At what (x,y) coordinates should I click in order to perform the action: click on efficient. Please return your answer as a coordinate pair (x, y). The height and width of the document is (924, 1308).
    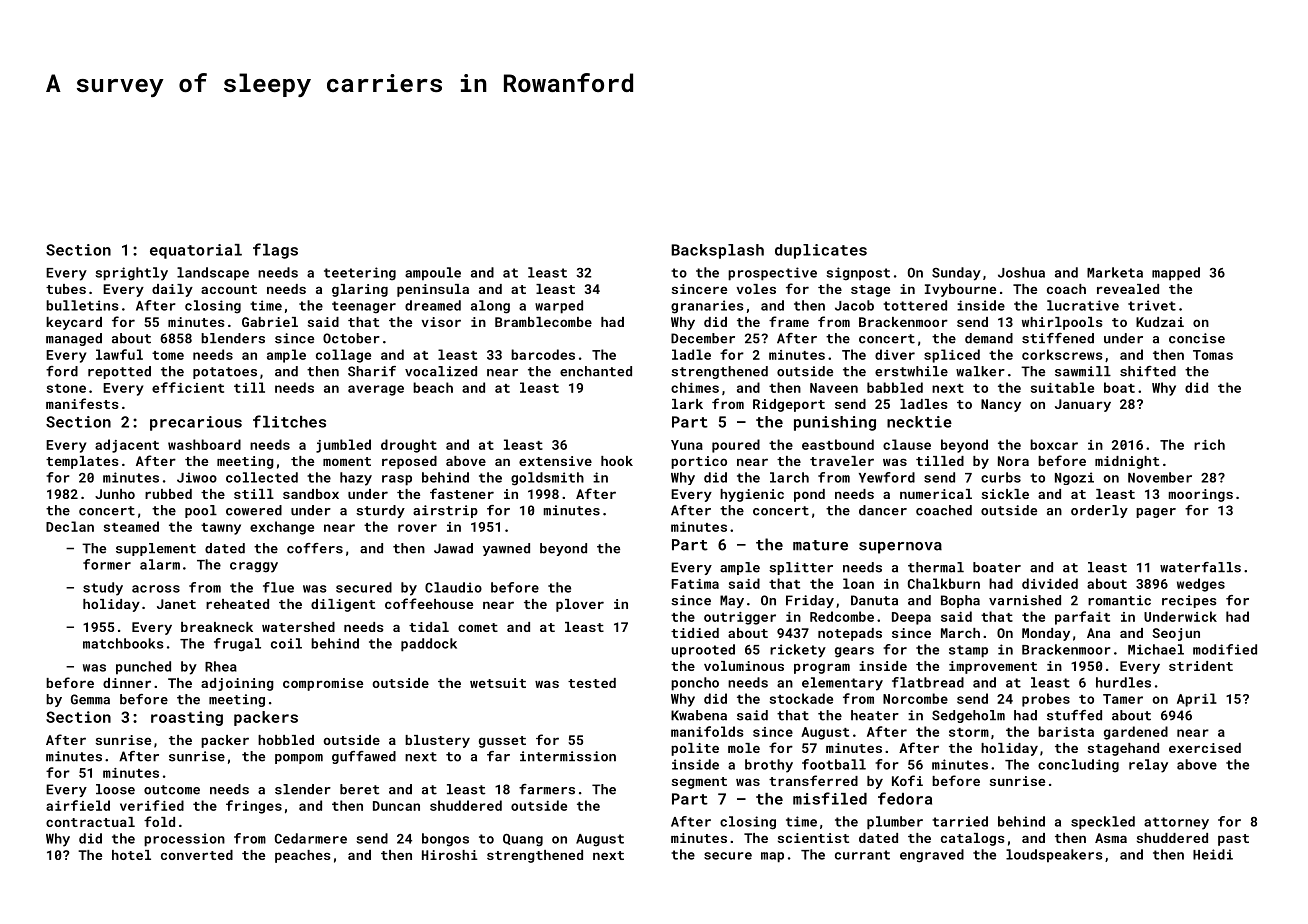
    Looking at the image, I should click on (188, 387).
